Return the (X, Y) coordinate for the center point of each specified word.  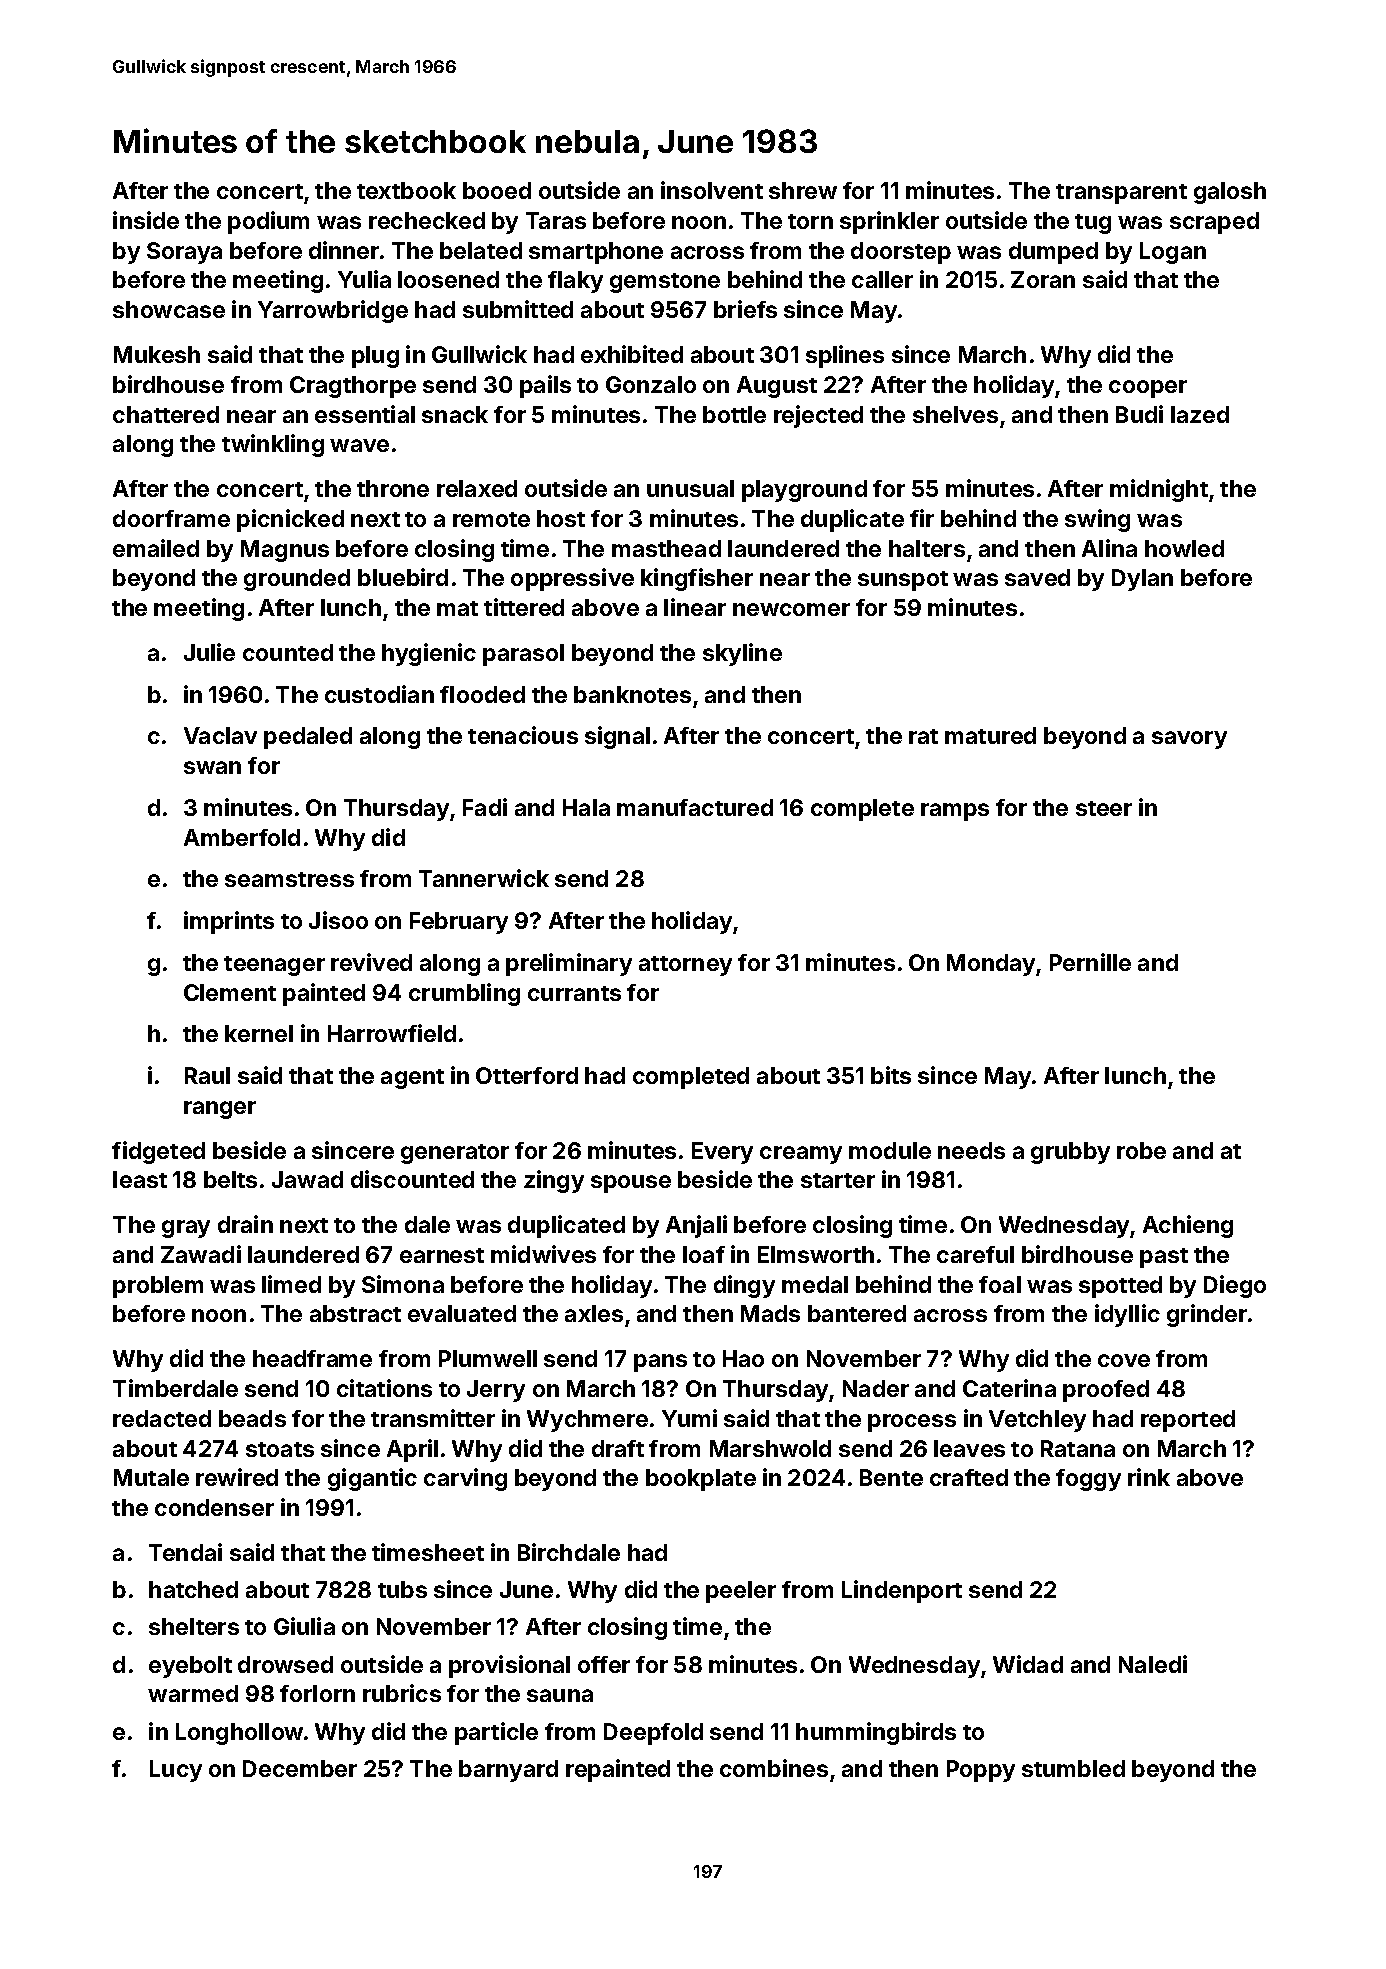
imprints (229, 922)
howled (1184, 548)
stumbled (1073, 1768)
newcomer (791, 609)
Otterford (527, 1075)
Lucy (176, 1771)
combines (774, 1768)
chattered (166, 414)
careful (975, 1254)
